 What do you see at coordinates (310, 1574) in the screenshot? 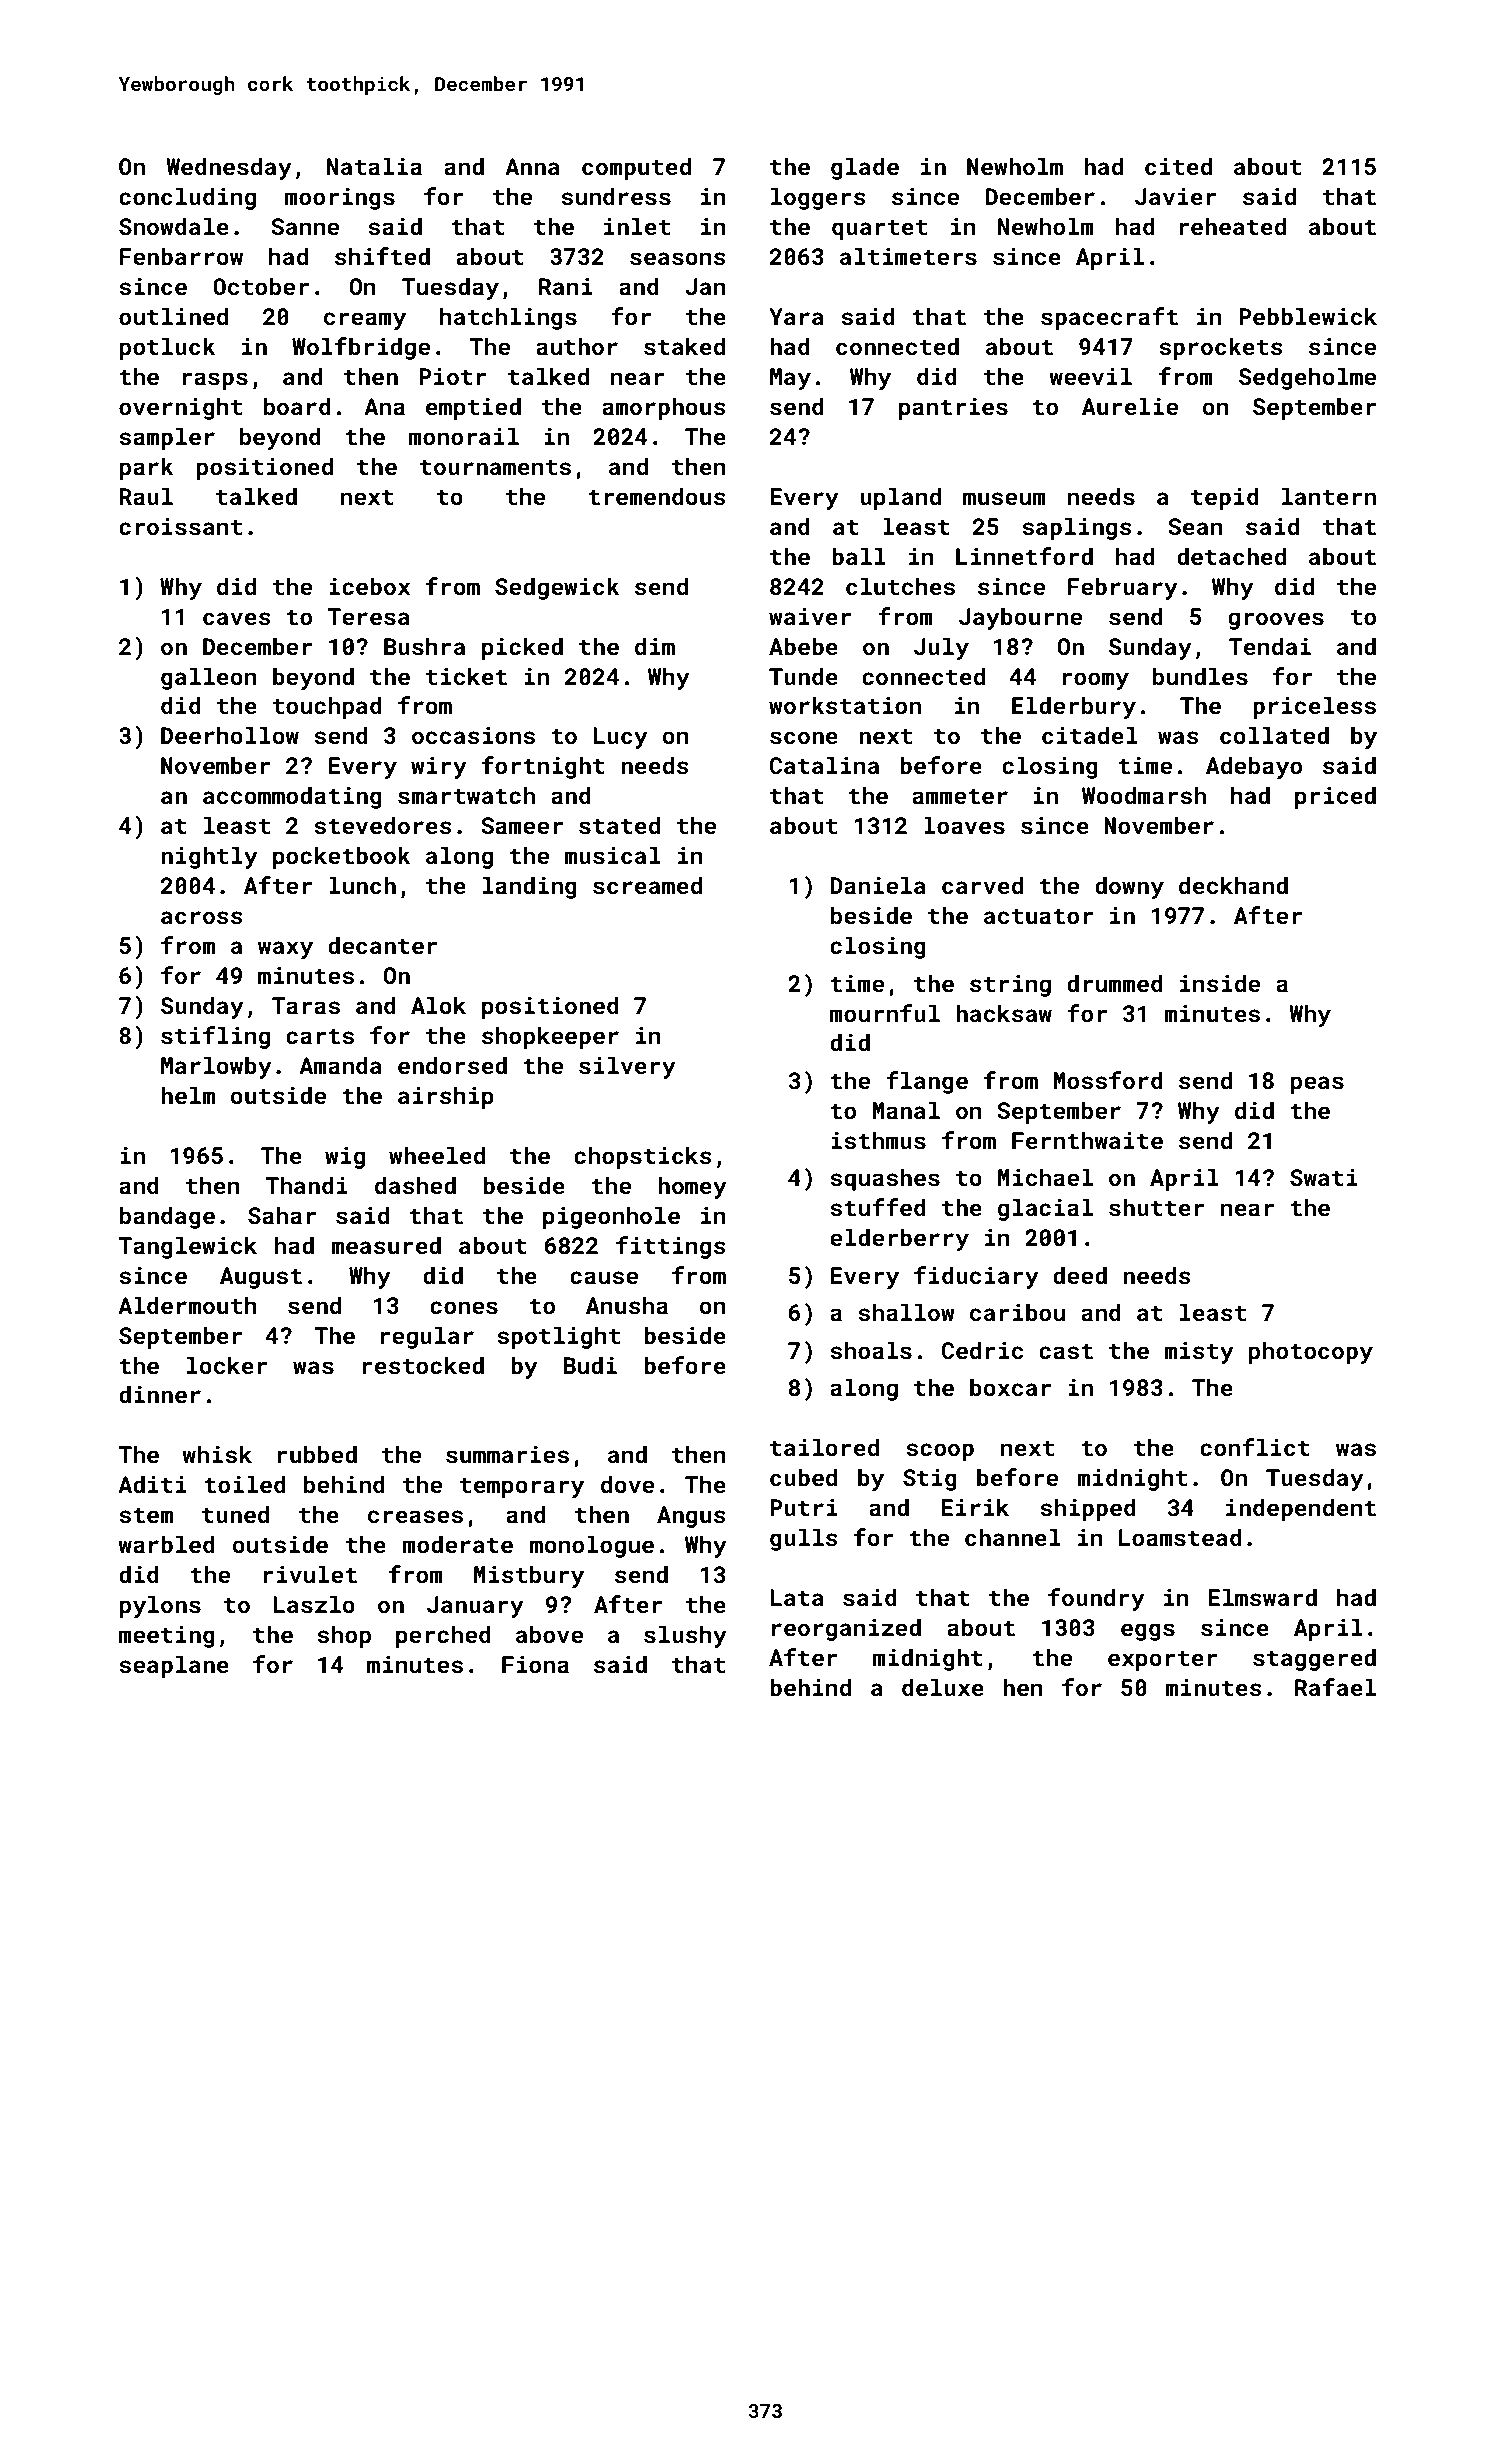
I see `rivulet` at bounding box center [310, 1574].
